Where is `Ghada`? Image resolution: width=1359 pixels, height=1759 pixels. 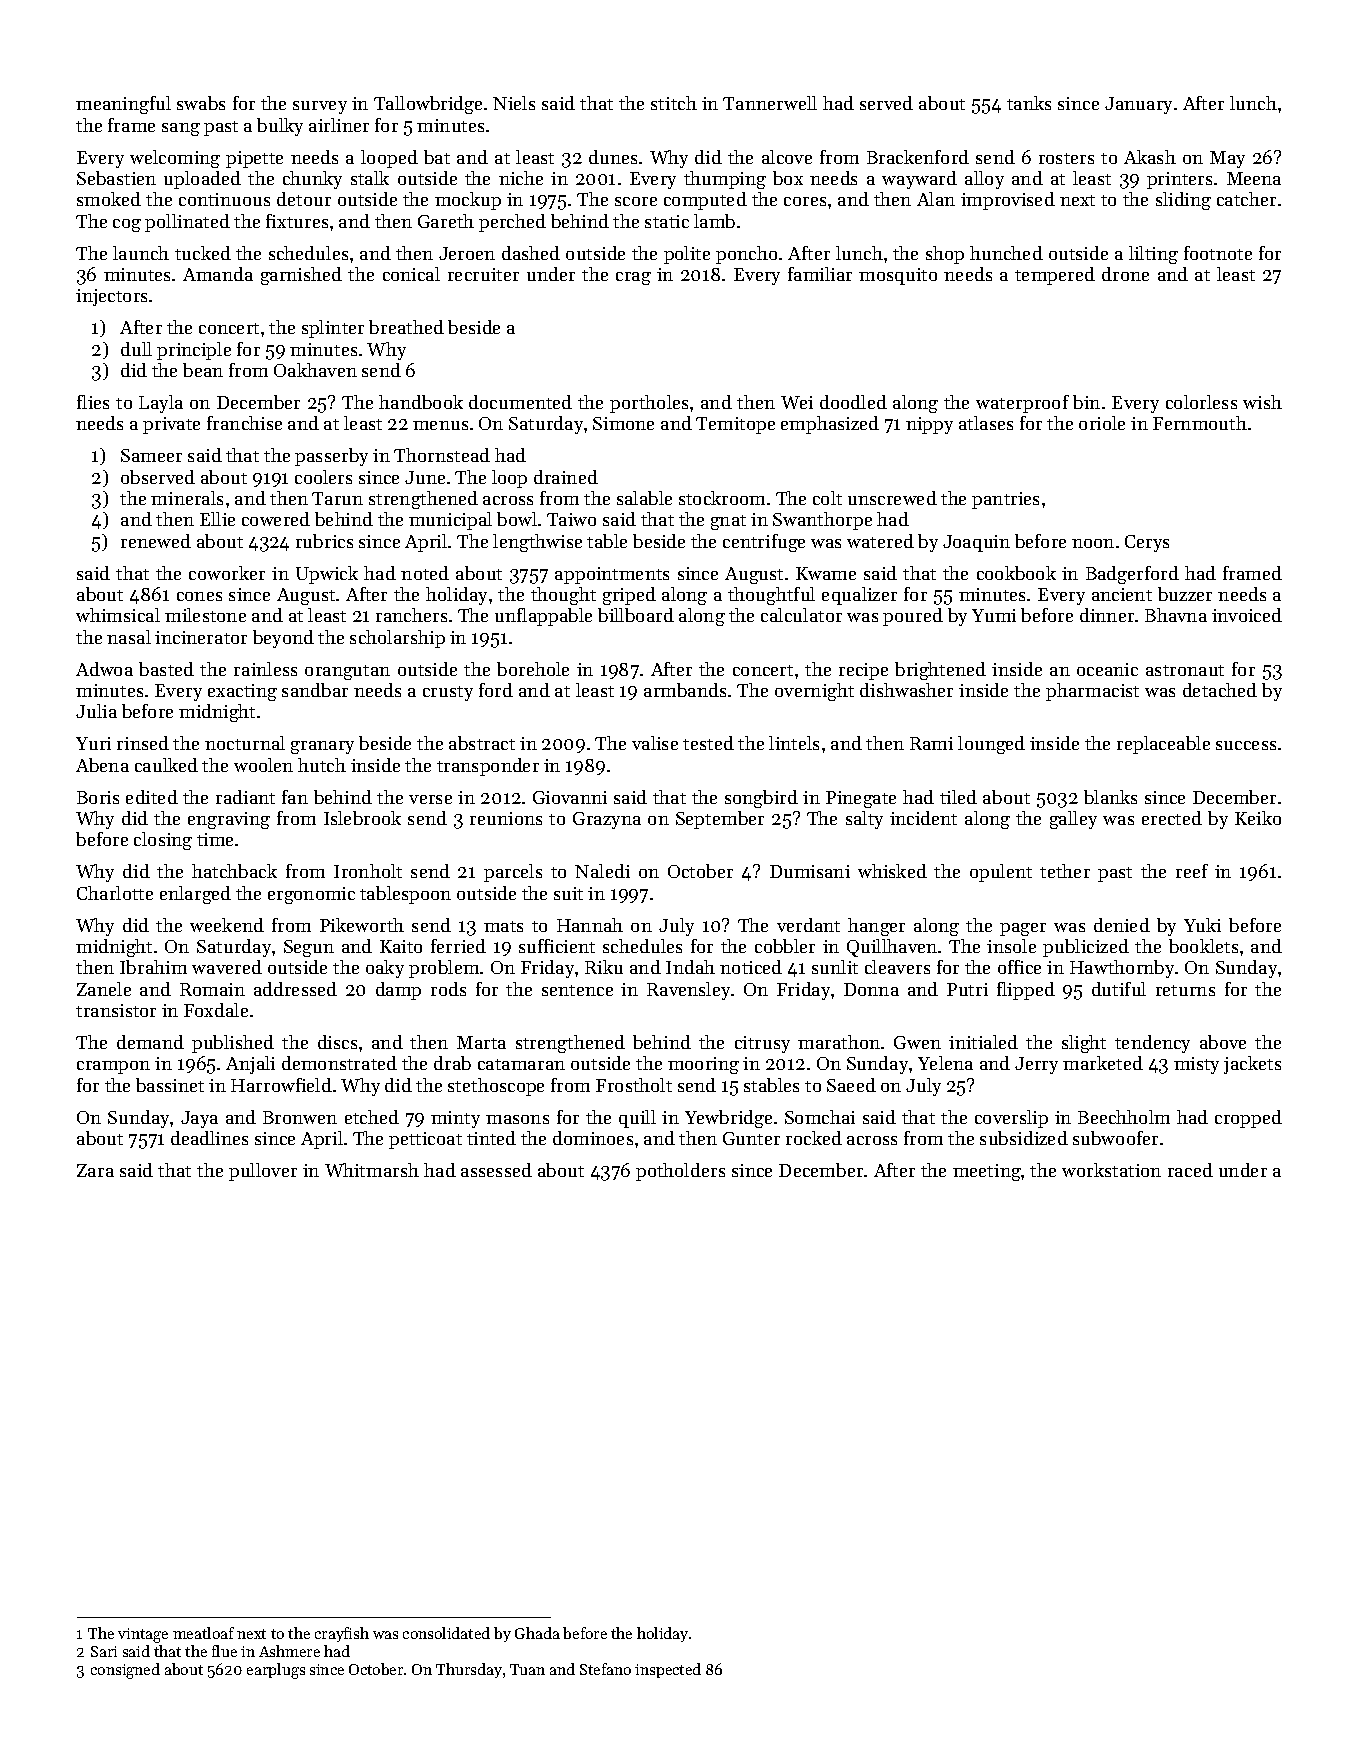 Ghada is located at coordinates (537, 1633).
